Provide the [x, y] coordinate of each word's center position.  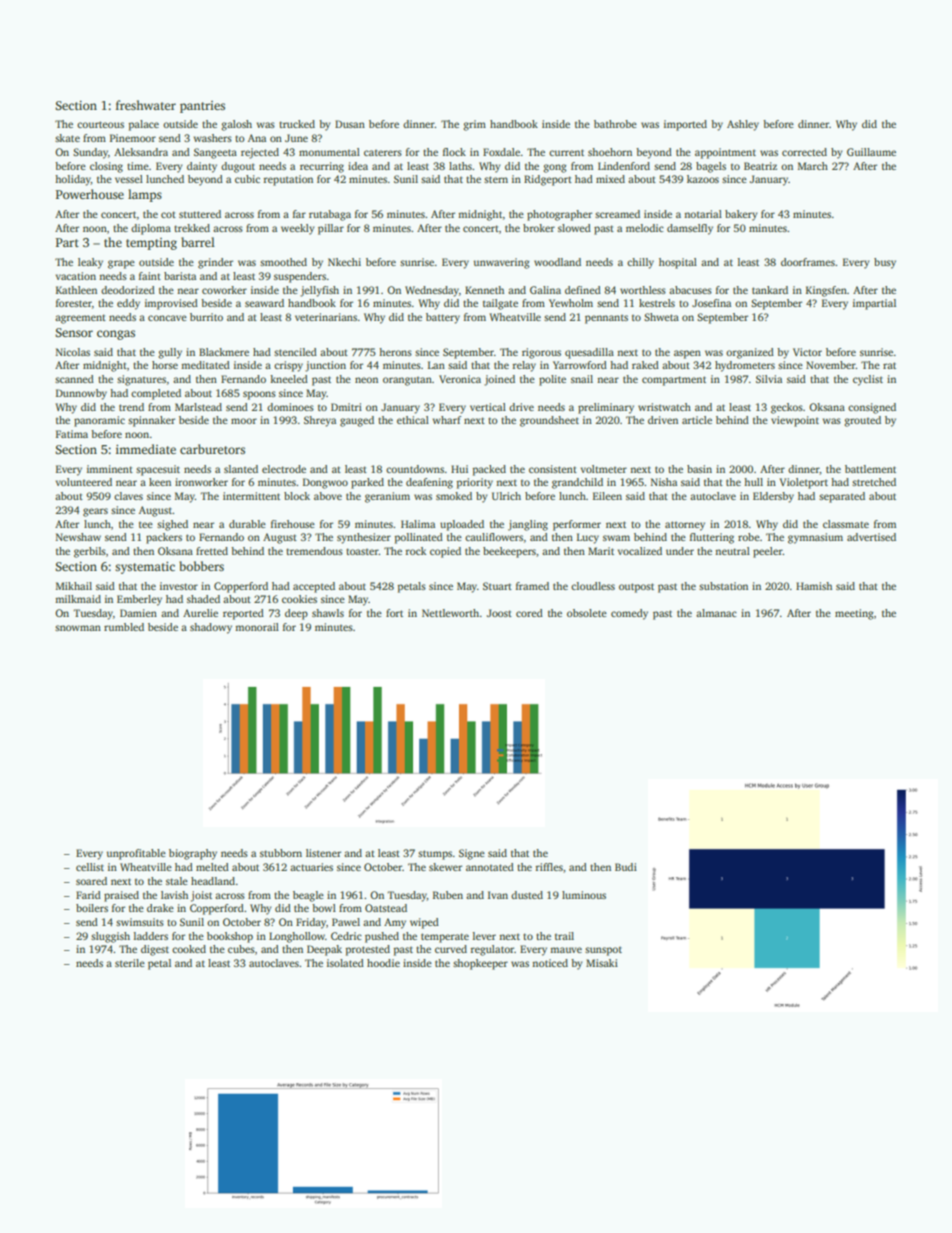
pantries [202, 107]
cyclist [868, 380]
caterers [383, 153]
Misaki [602, 963]
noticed [550, 963]
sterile [130, 963]
